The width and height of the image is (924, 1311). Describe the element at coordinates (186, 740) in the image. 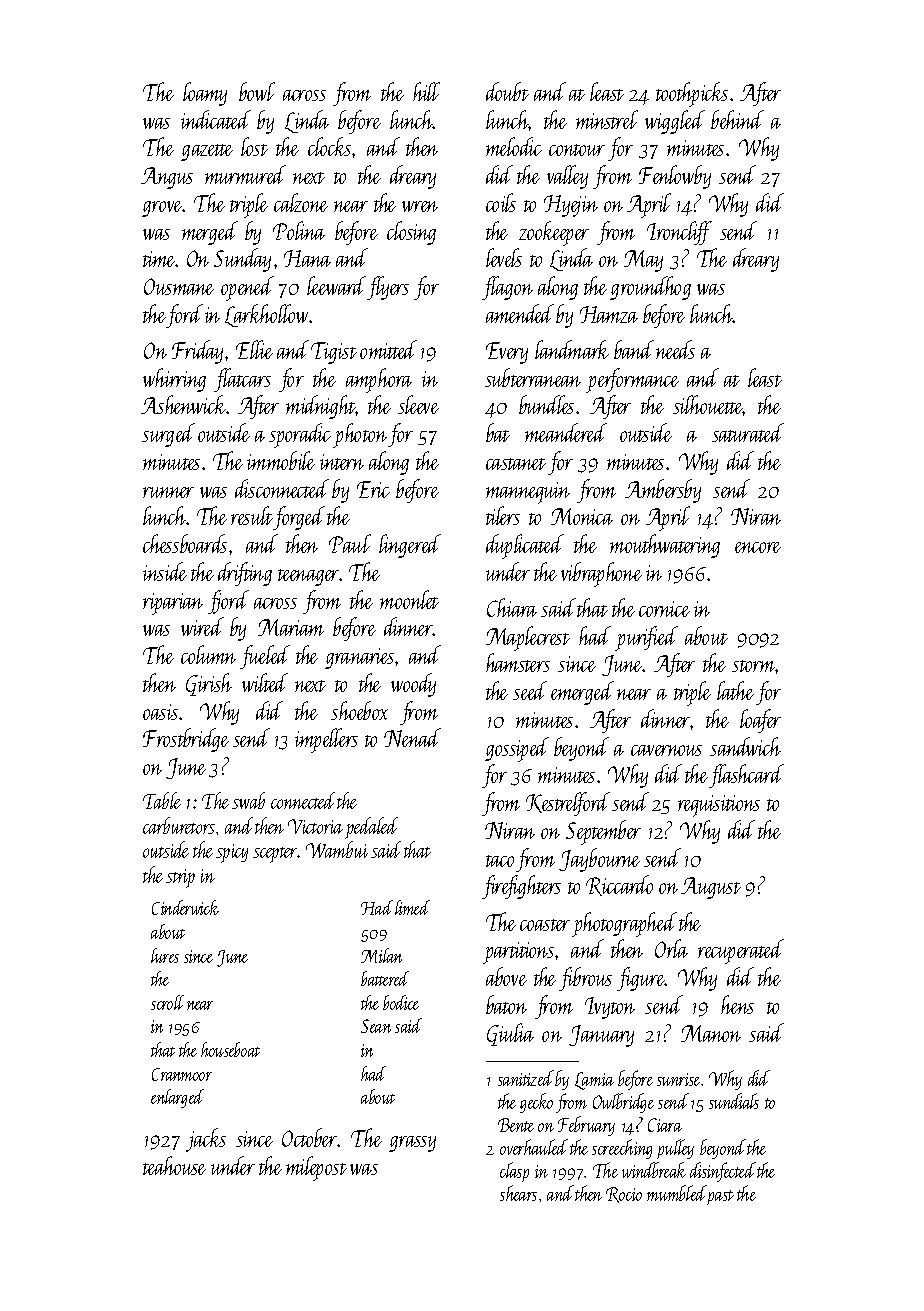

I see `Frostbridge` at that location.
